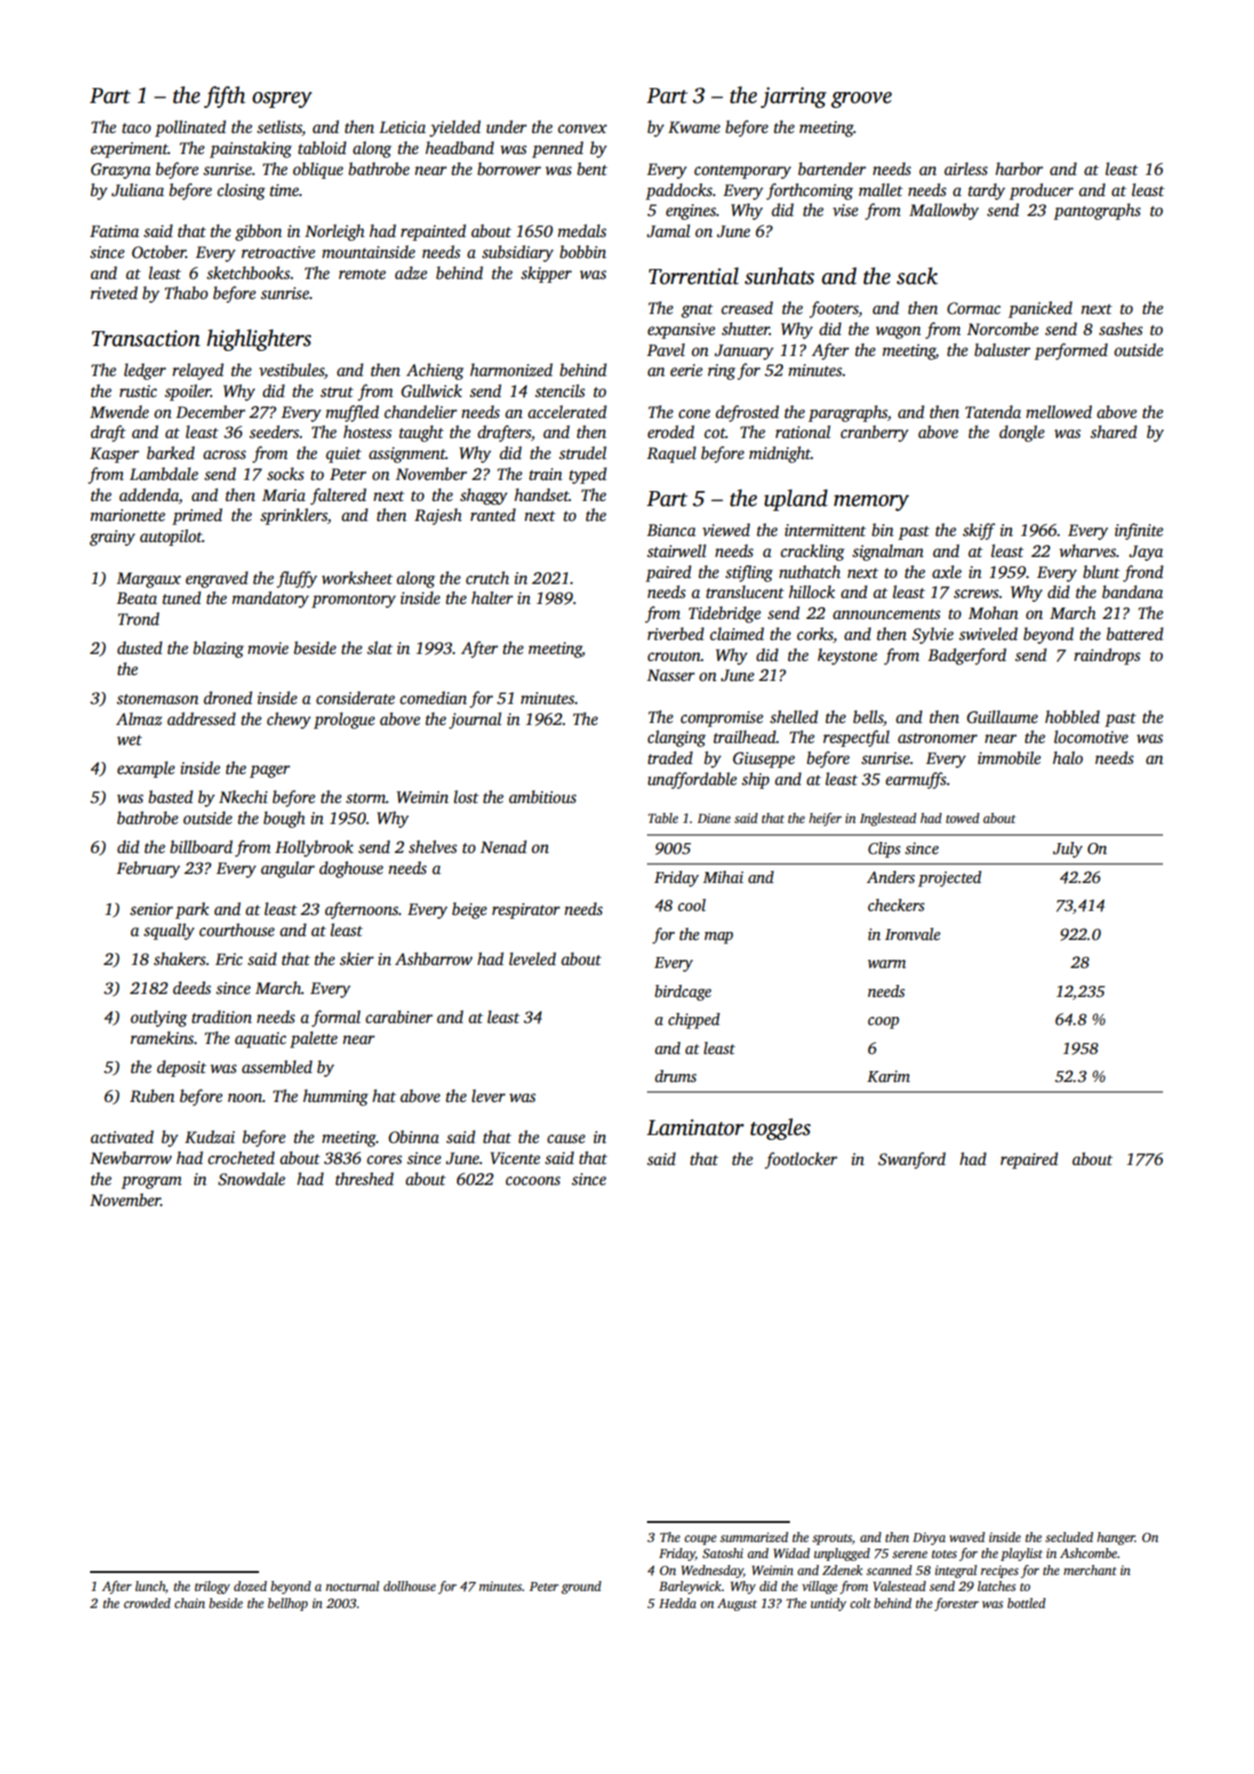 The height and width of the screenshot is (1774, 1254). I want to click on taco, so click(136, 128).
